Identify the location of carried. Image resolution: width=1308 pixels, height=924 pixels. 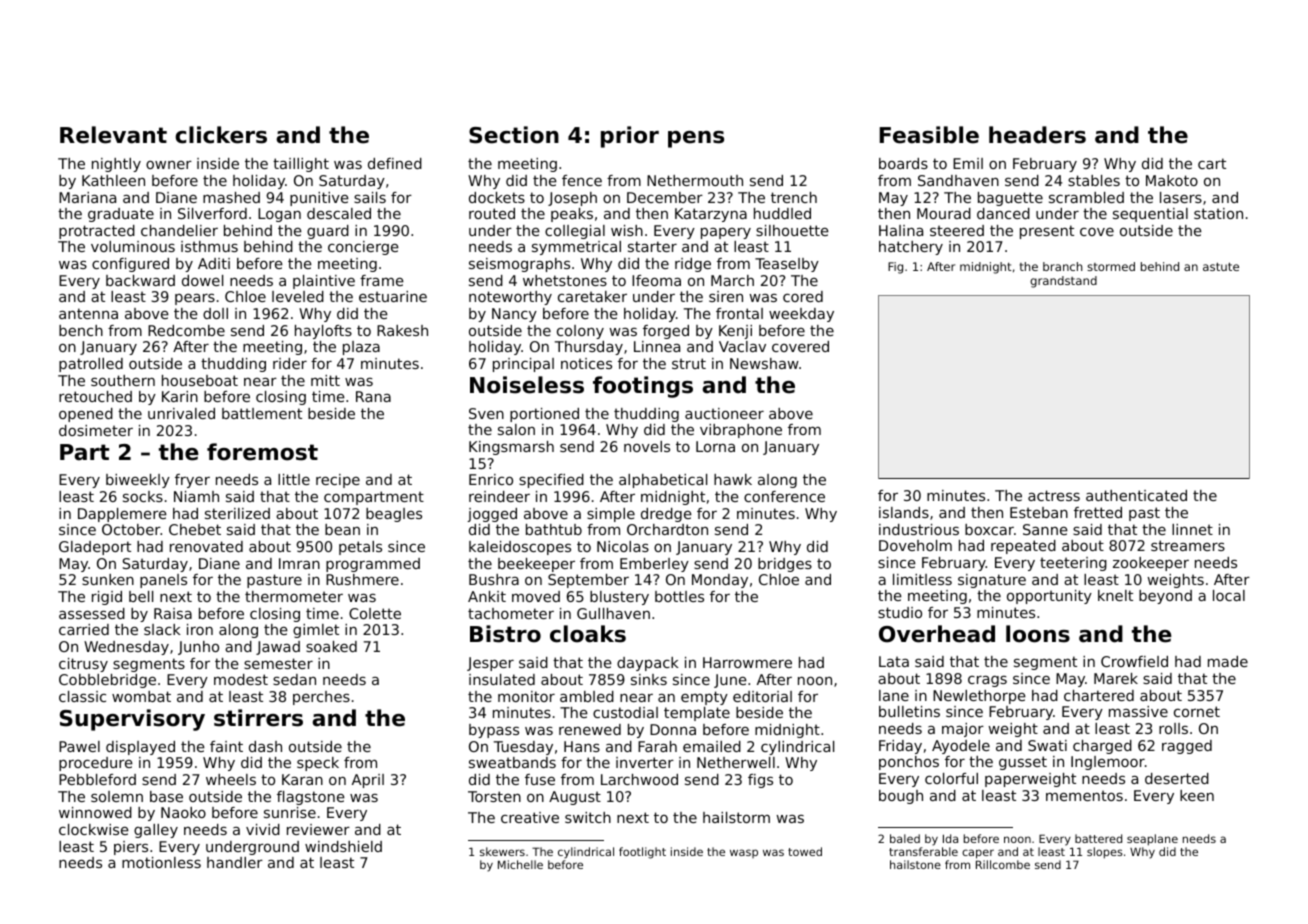
(84, 629).
